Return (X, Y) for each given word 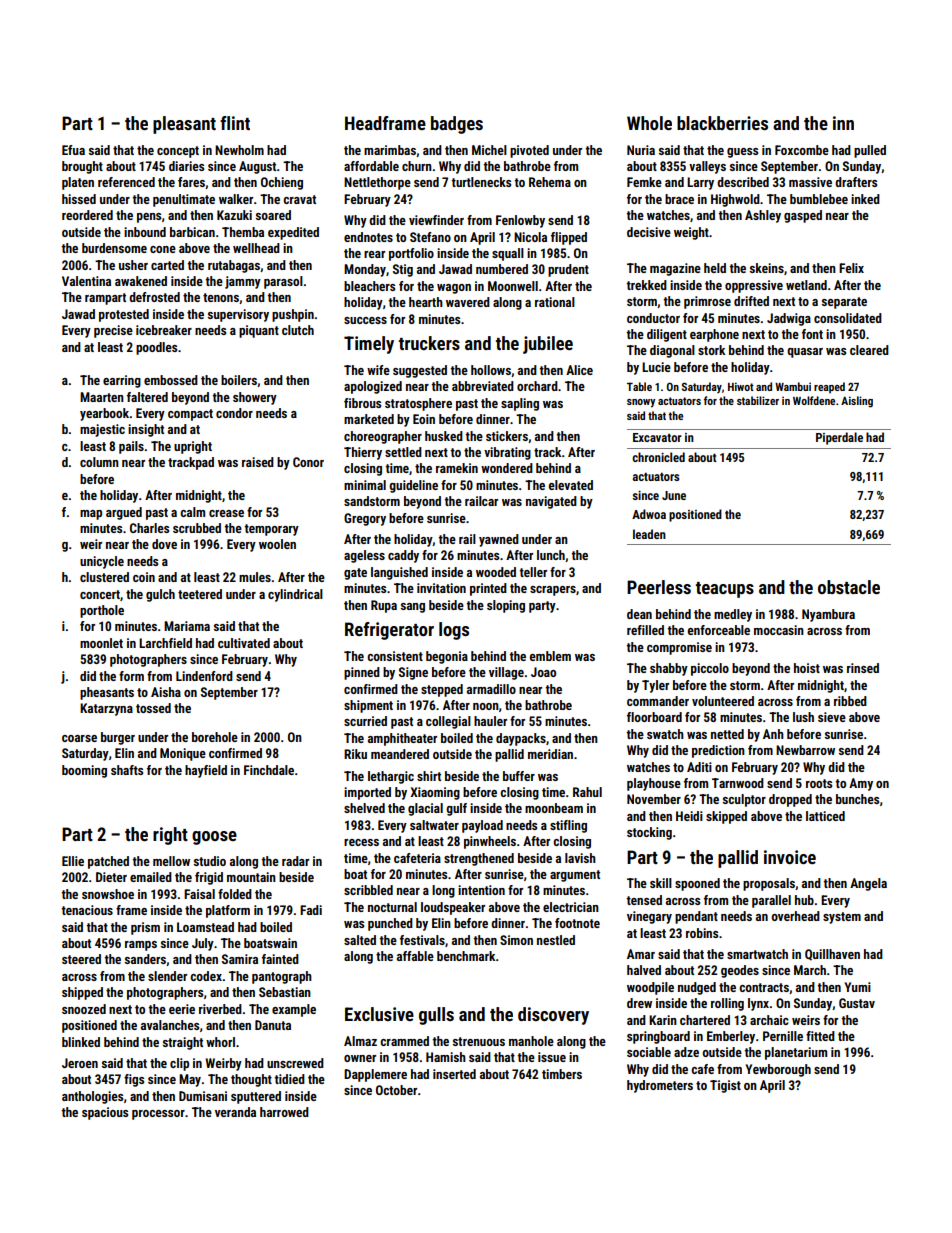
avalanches (170, 1025)
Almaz (360, 1041)
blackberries (722, 123)
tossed (153, 708)
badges (457, 125)
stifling (568, 826)
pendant (696, 917)
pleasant (184, 125)
